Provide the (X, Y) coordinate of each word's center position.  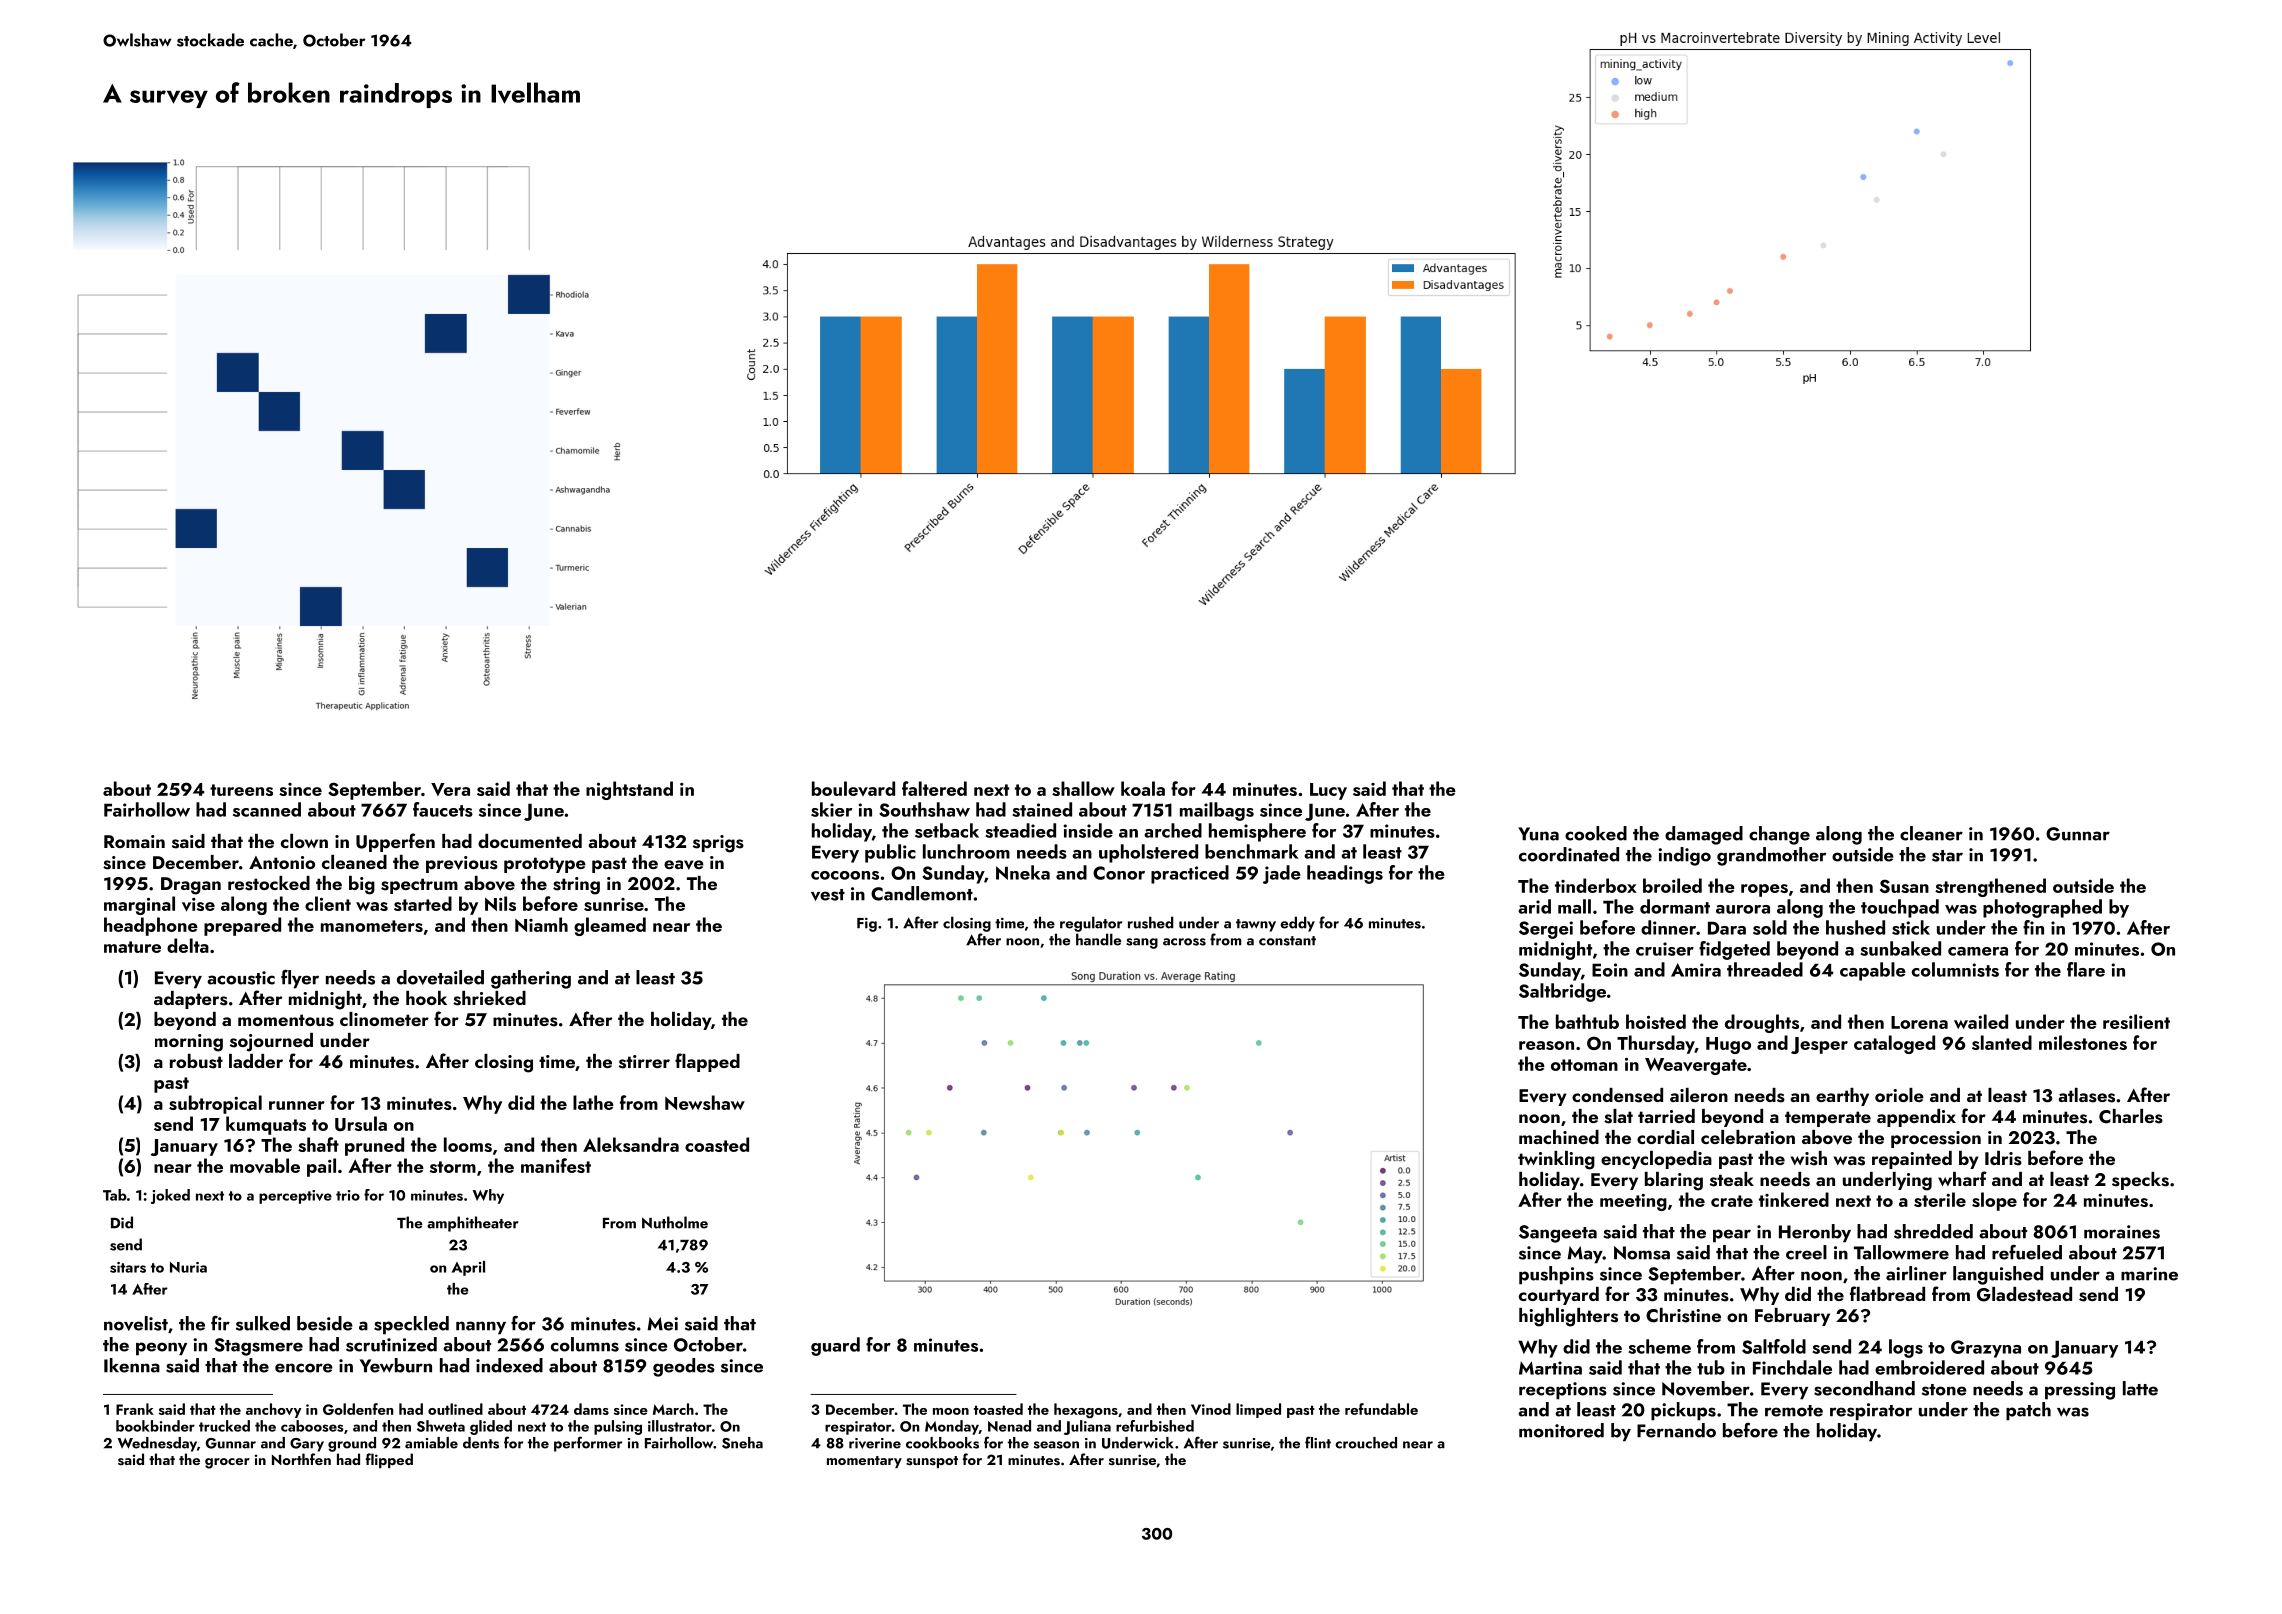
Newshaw (705, 1102)
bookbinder (155, 1426)
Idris (2003, 1158)
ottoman (1584, 1065)
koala (1143, 788)
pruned (374, 1146)
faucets (443, 809)
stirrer (644, 1062)
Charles (2131, 1116)
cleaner (1931, 833)
